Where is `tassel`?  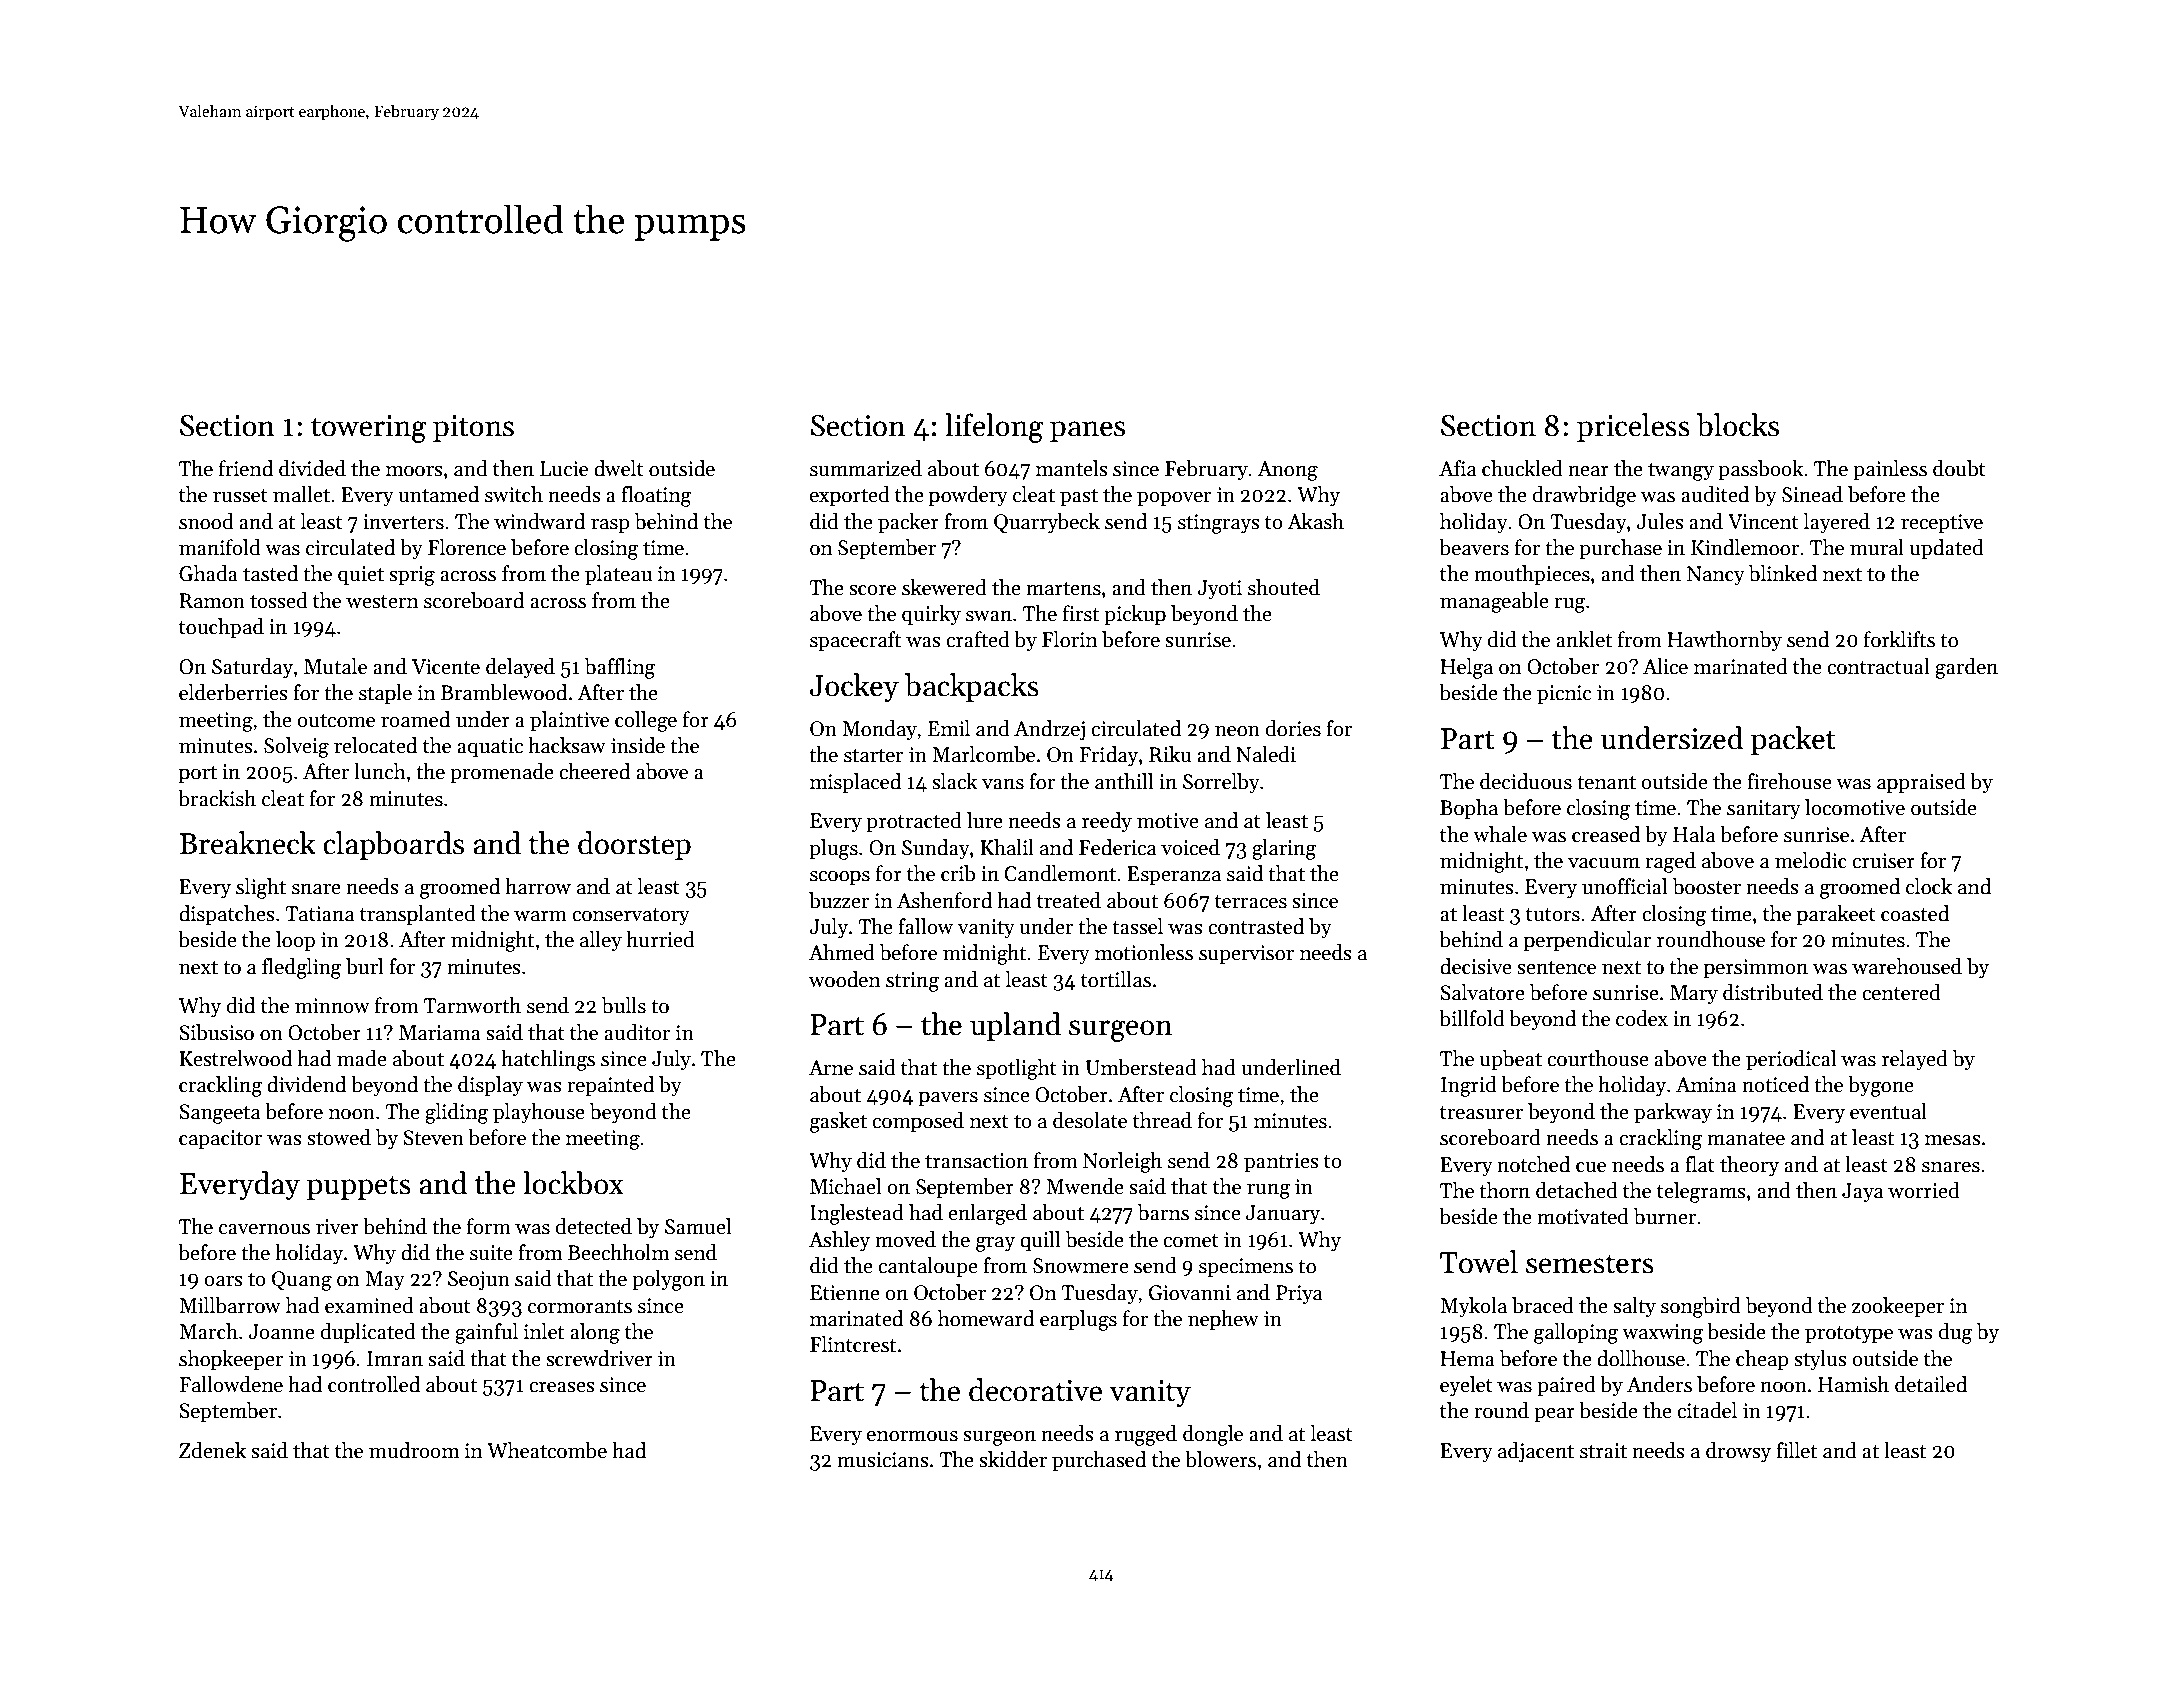
tassel is located at coordinates (1137, 926).
